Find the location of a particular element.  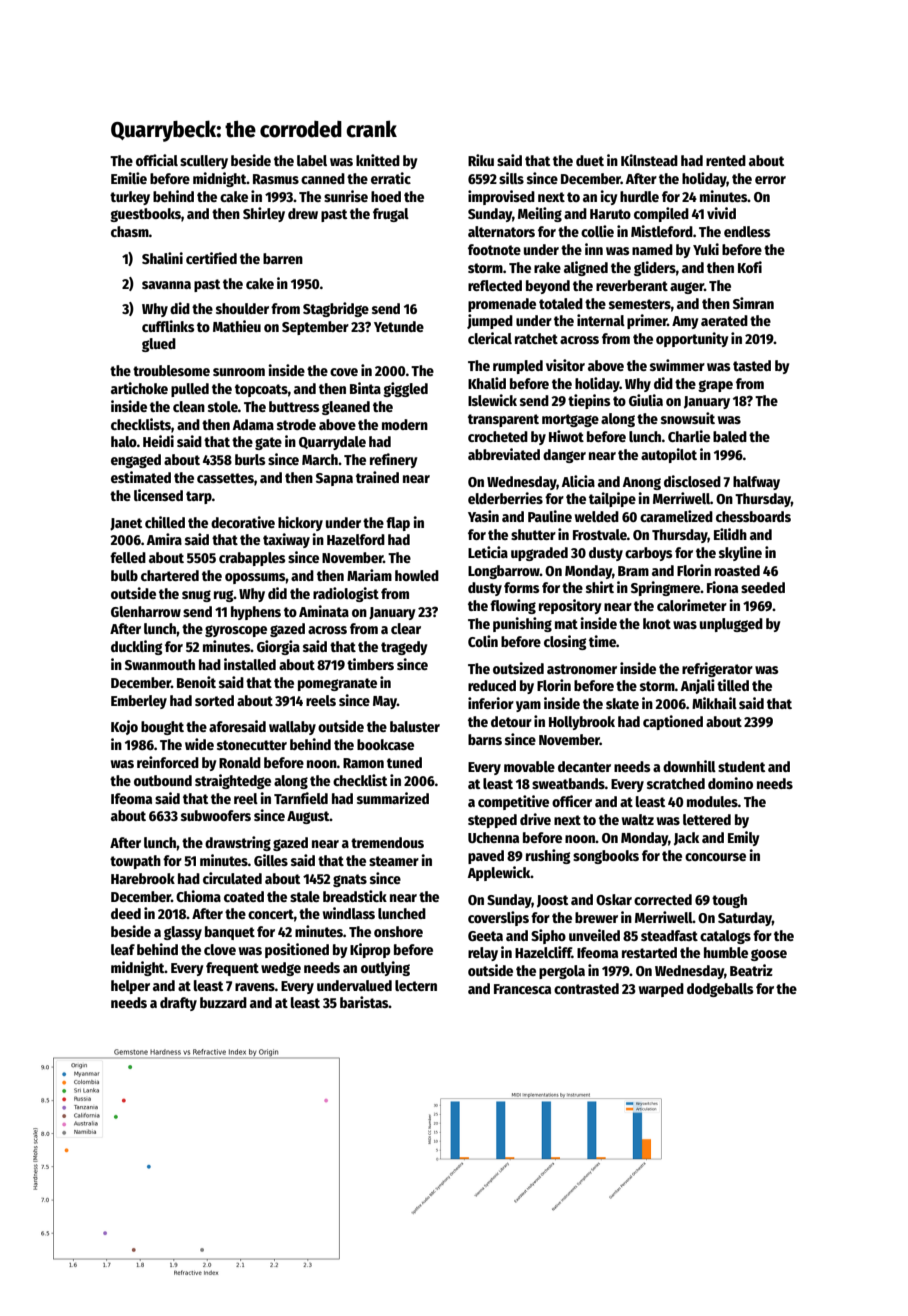

transparent is located at coordinates (503, 420).
